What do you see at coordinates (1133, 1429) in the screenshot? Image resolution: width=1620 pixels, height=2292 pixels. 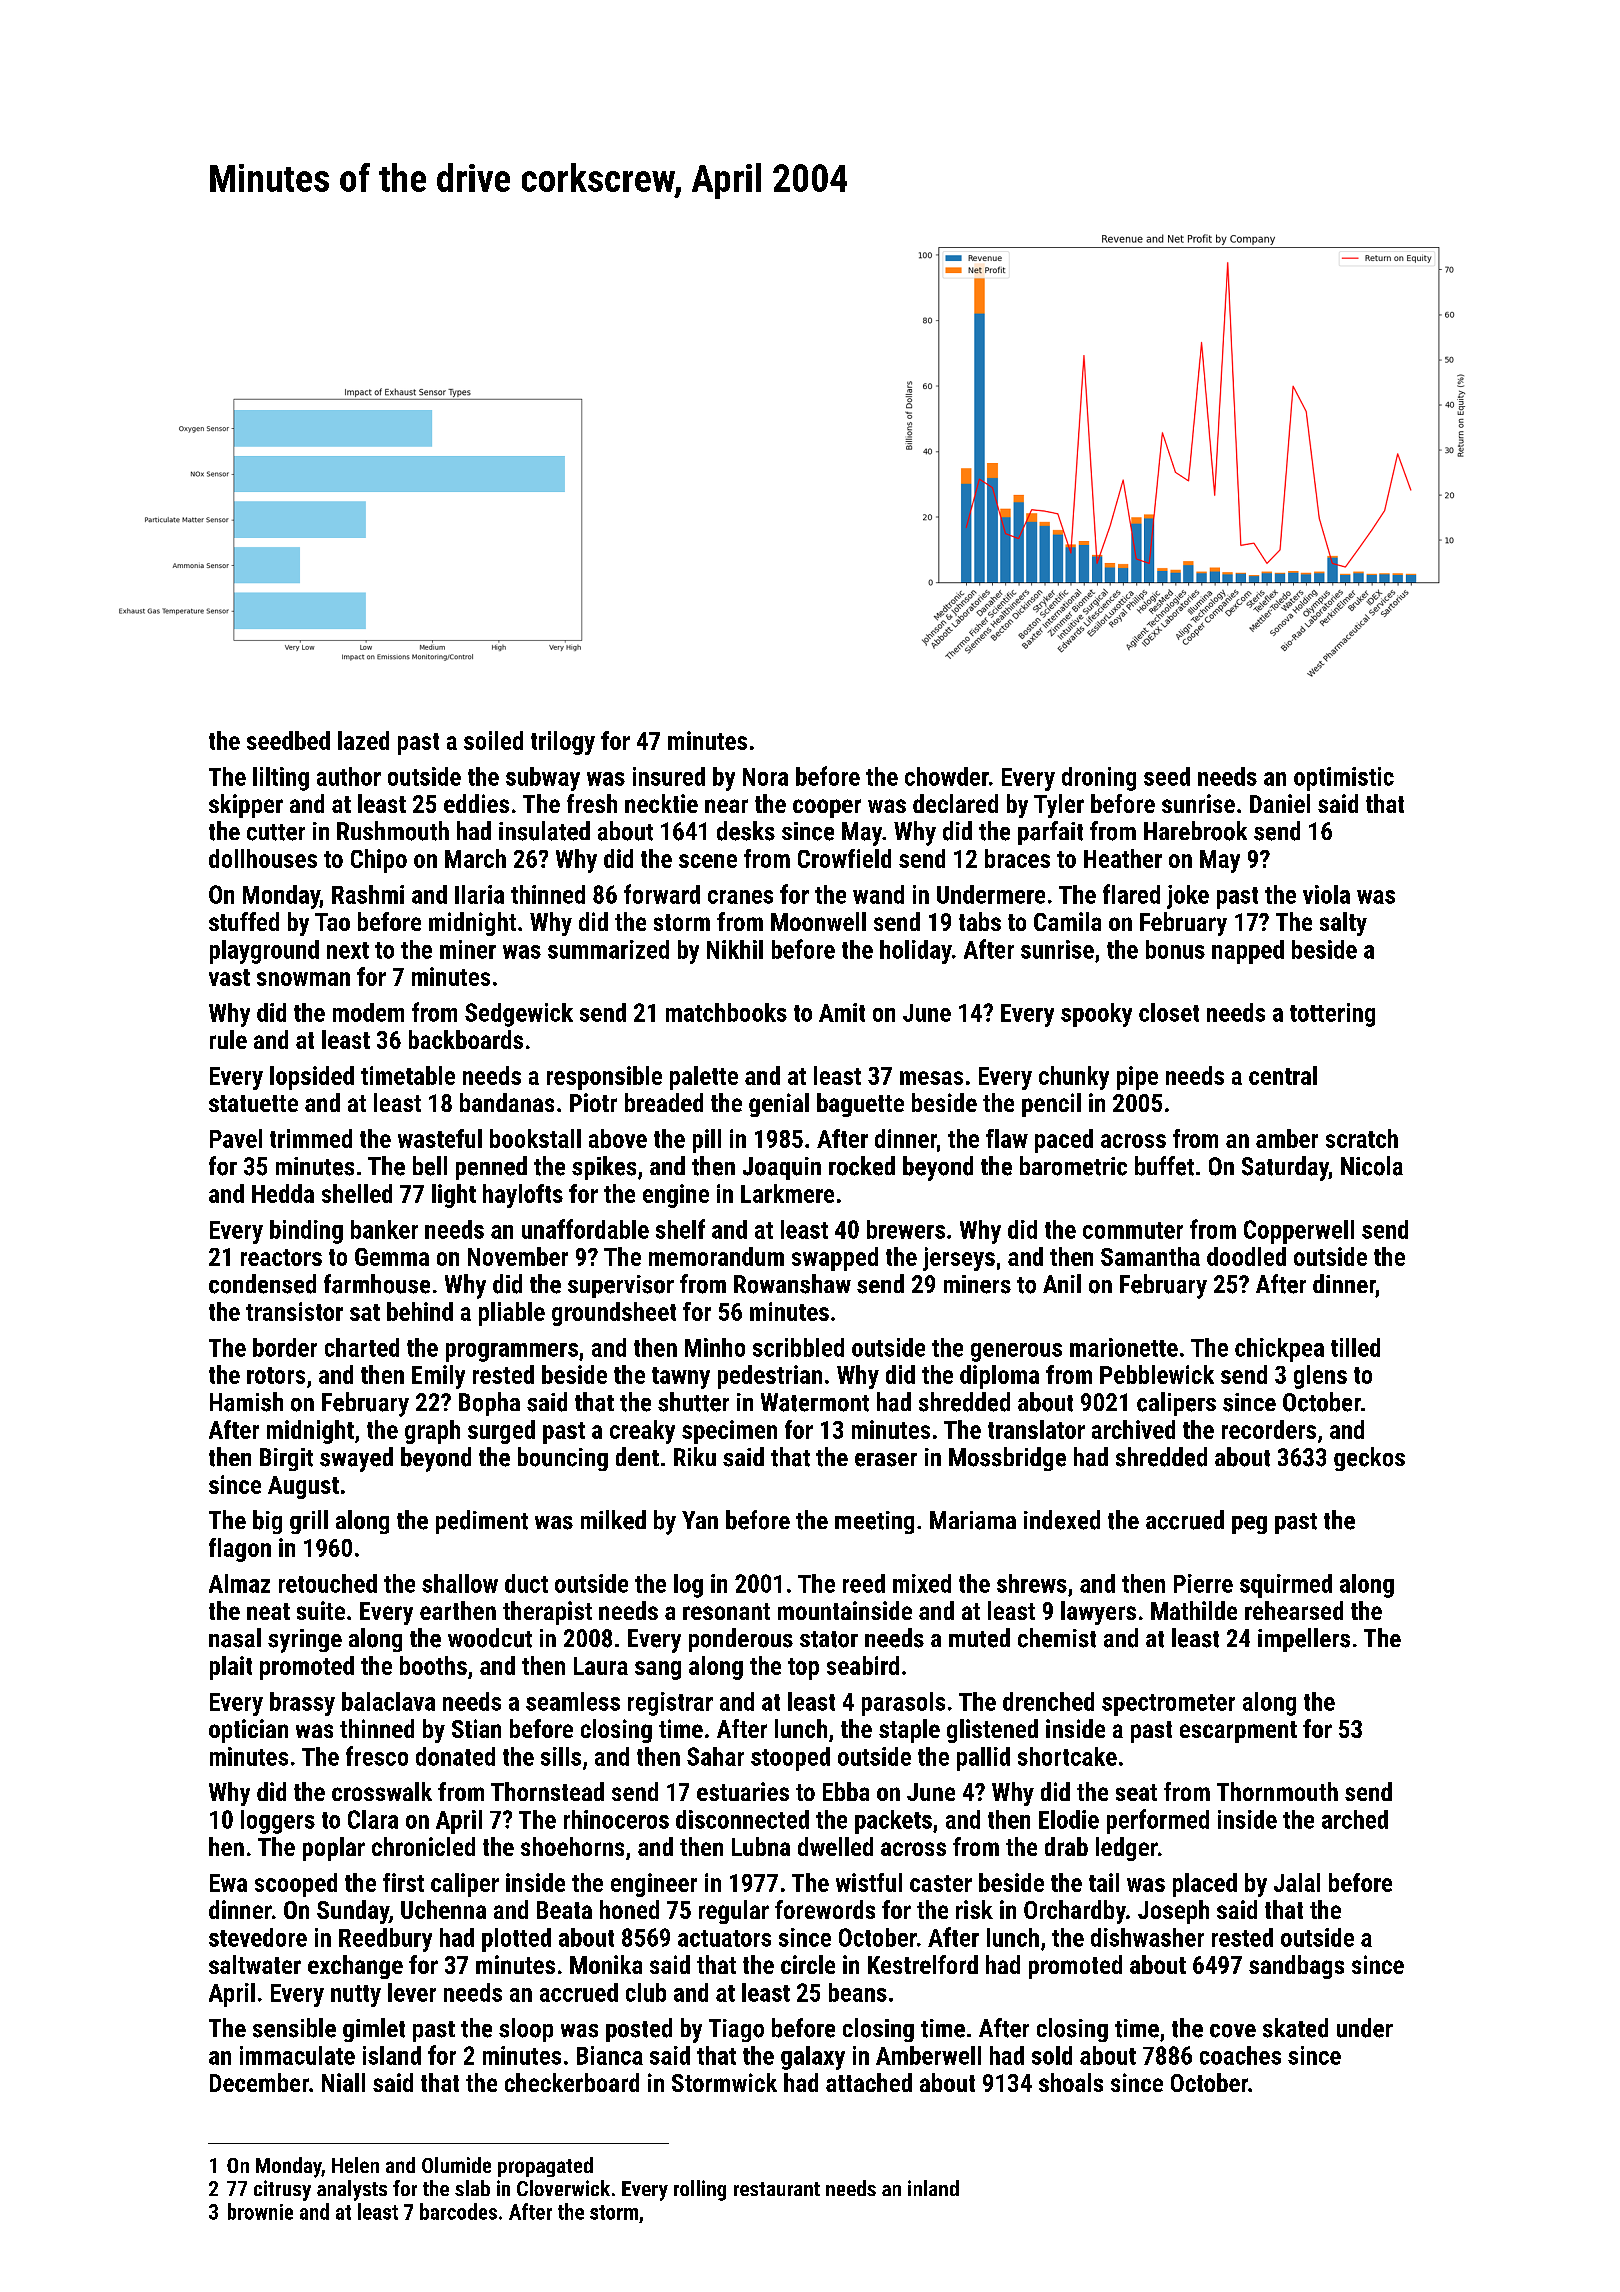 I see `archived` at bounding box center [1133, 1429].
